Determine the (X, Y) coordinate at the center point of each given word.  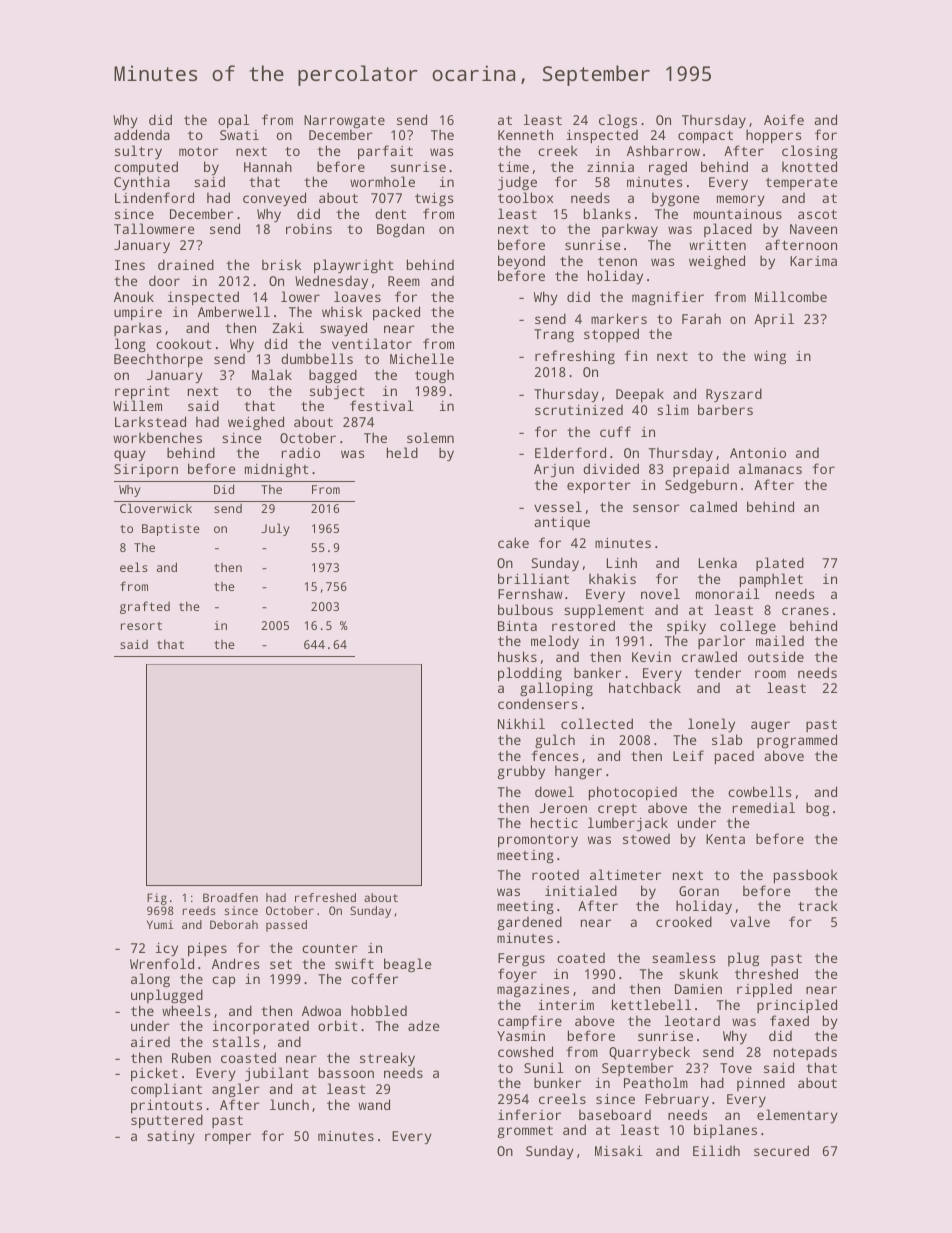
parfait (385, 152)
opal (234, 121)
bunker (557, 1082)
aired (150, 1042)
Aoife (784, 119)
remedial (764, 807)
